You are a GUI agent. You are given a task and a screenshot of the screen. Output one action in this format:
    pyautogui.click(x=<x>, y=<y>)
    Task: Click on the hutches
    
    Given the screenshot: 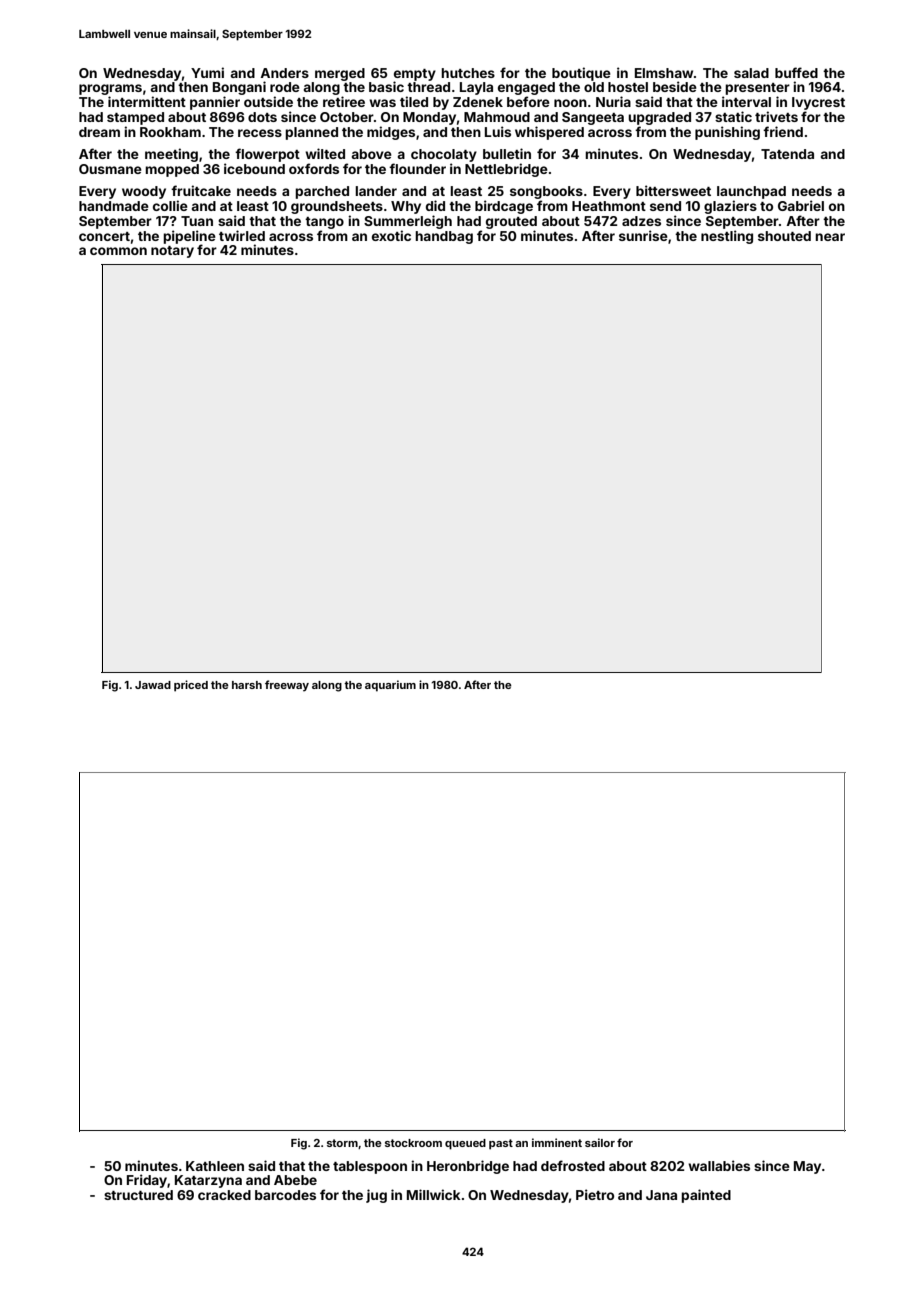 What is the action you would take?
    pyautogui.click(x=468, y=73)
